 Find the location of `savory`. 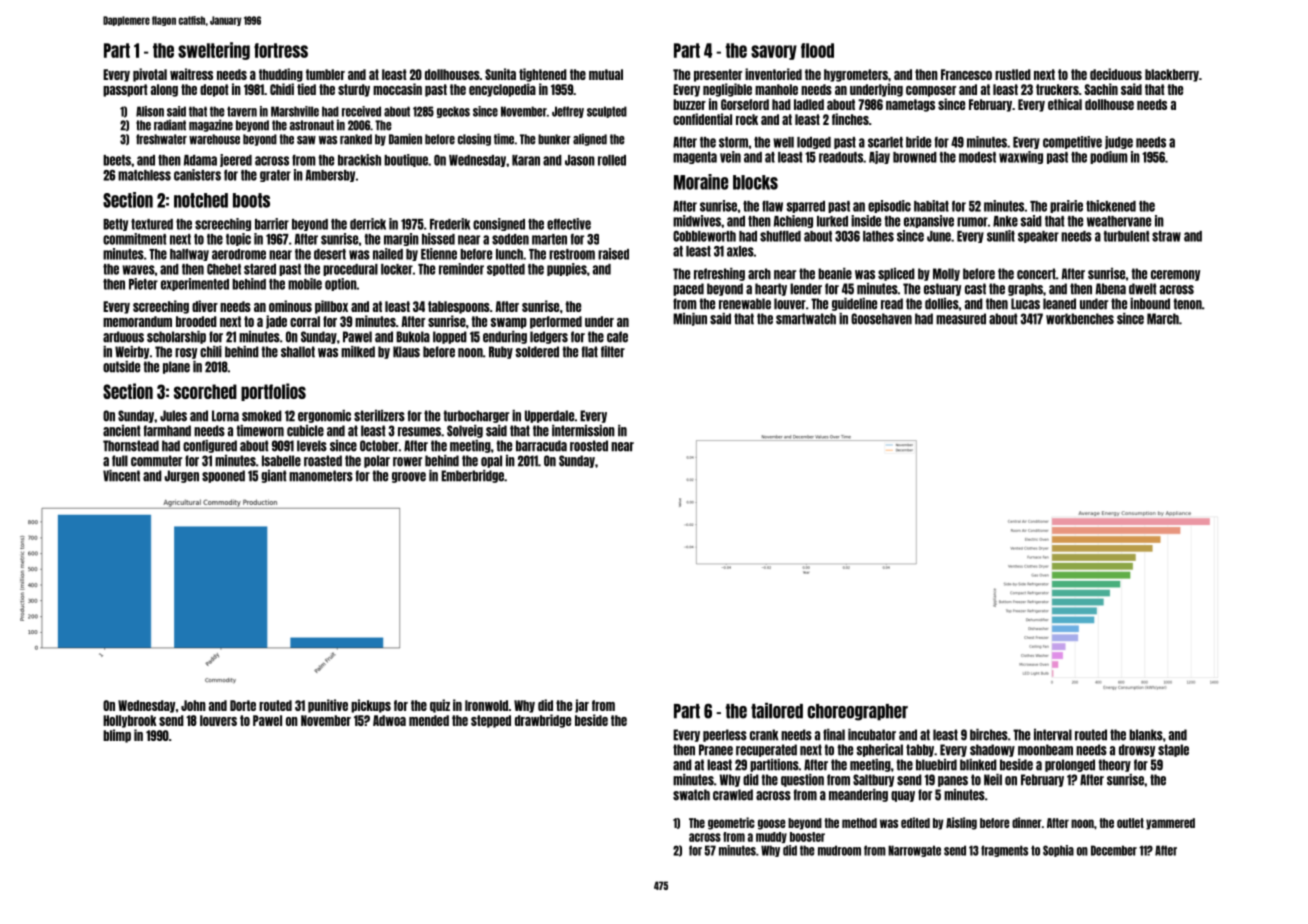

savory is located at coordinates (774, 52).
